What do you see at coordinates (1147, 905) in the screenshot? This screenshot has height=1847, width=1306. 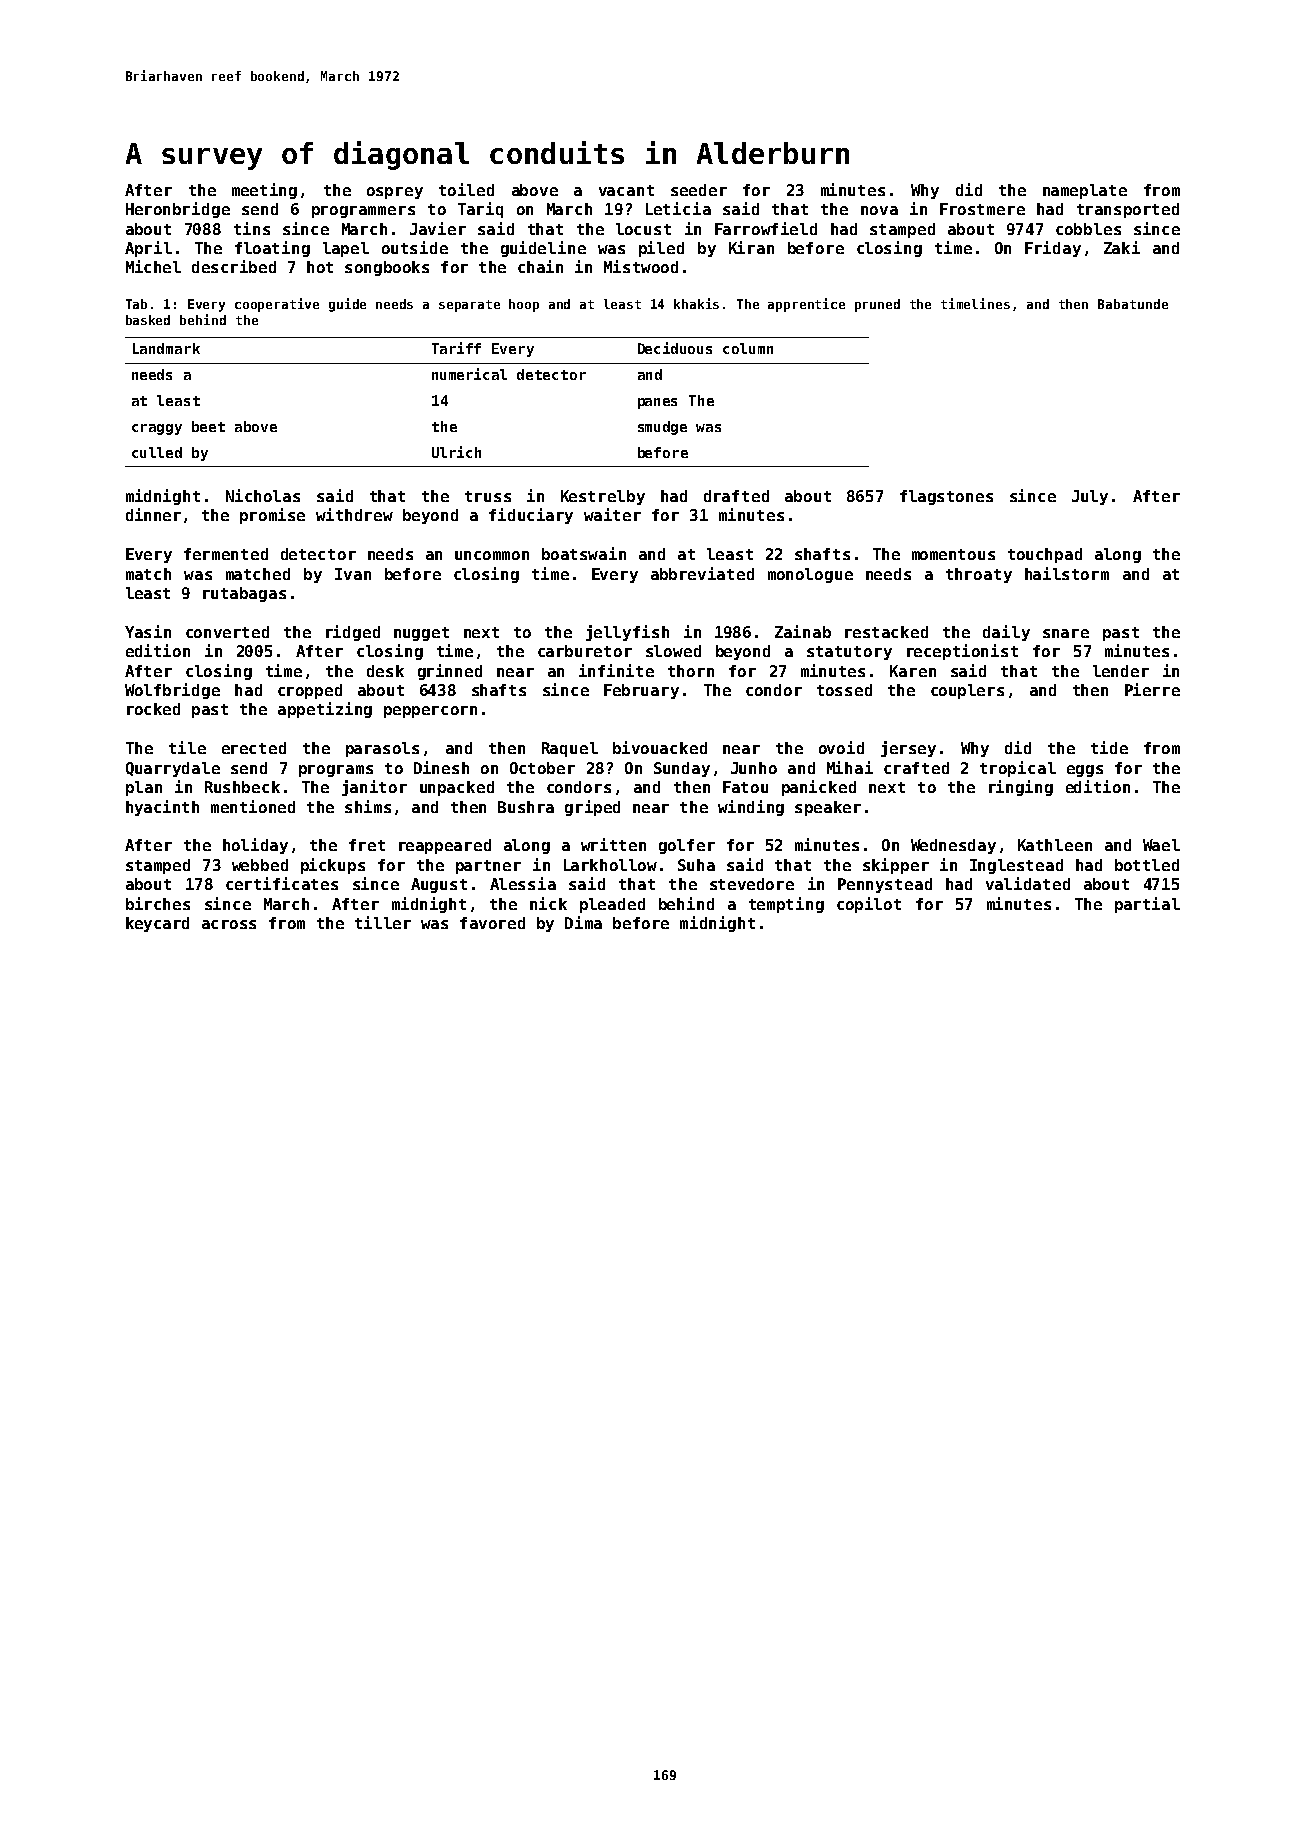 I see `partial` at bounding box center [1147, 905].
